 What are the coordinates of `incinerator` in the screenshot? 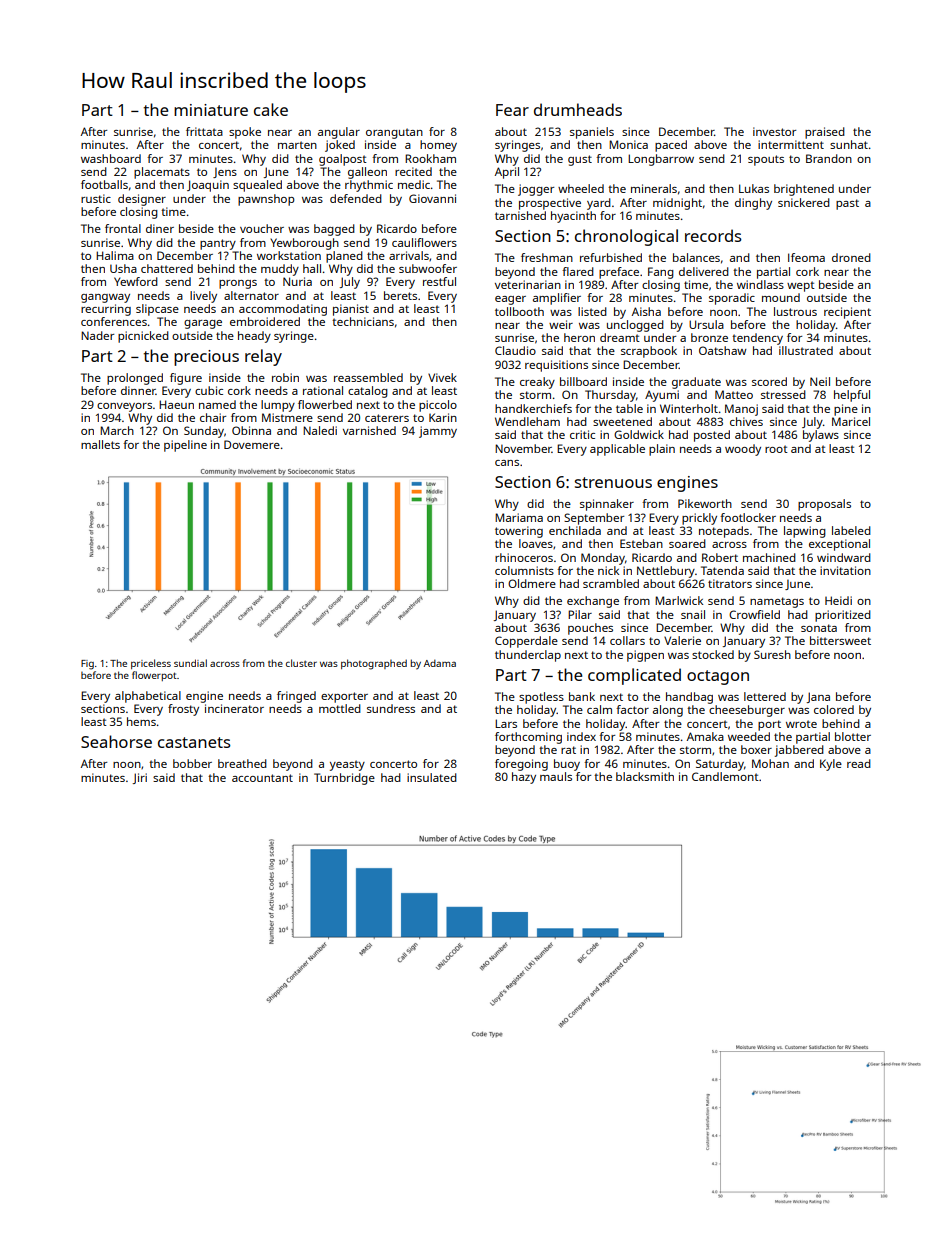 It's located at (234, 708).
